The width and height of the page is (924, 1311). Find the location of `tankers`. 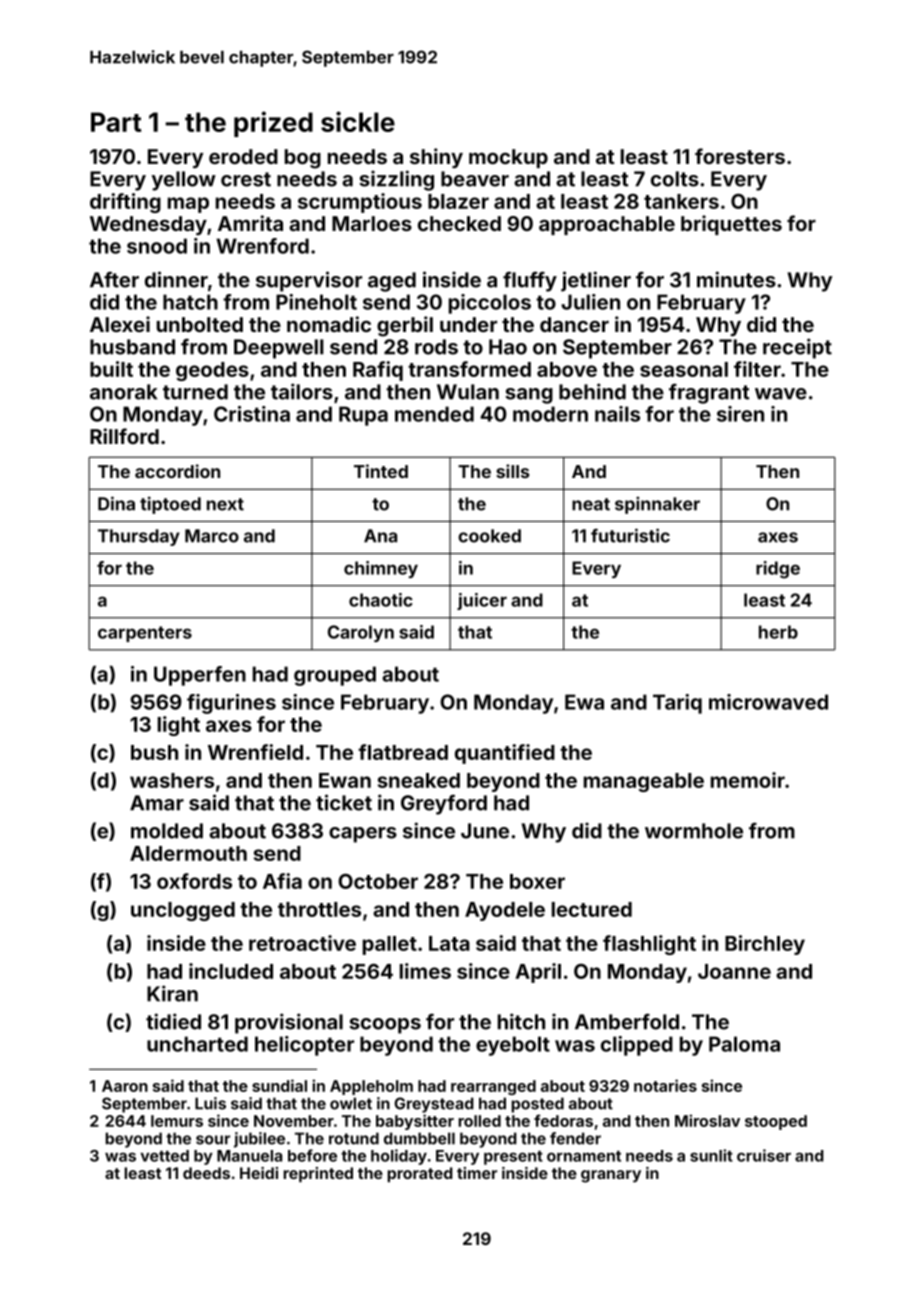

tankers is located at coordinates (681, 201).
